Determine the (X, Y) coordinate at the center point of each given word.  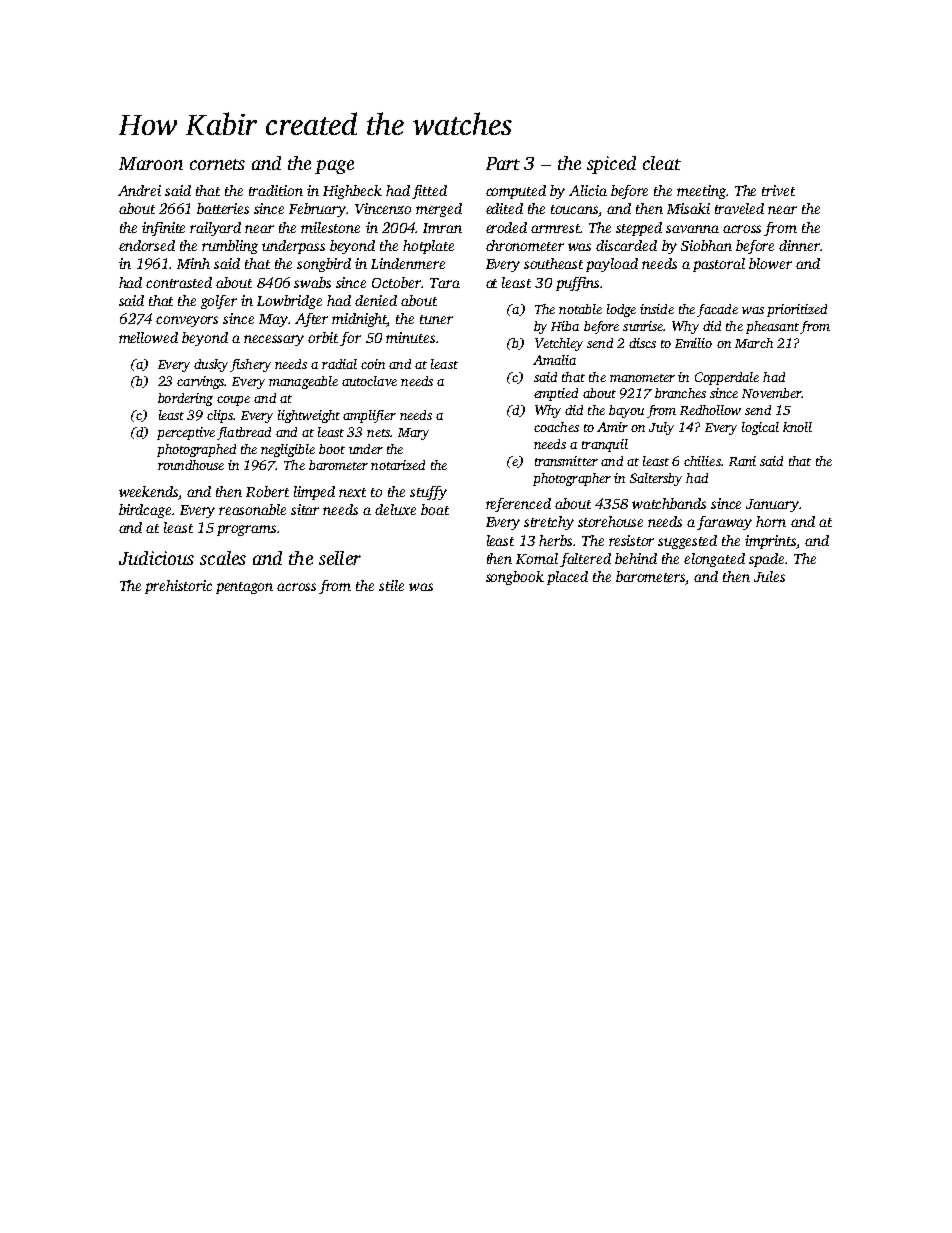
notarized (398, 465)
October (397, 282)
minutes (410, 337)
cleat (662, 163)
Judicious (156, 558)
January (773, 505)
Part (503, 163)
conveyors (187, 321)
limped (314, 493)
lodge (621, 310)
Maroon (151, 163)
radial (339, 364)
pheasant (772, 327)
